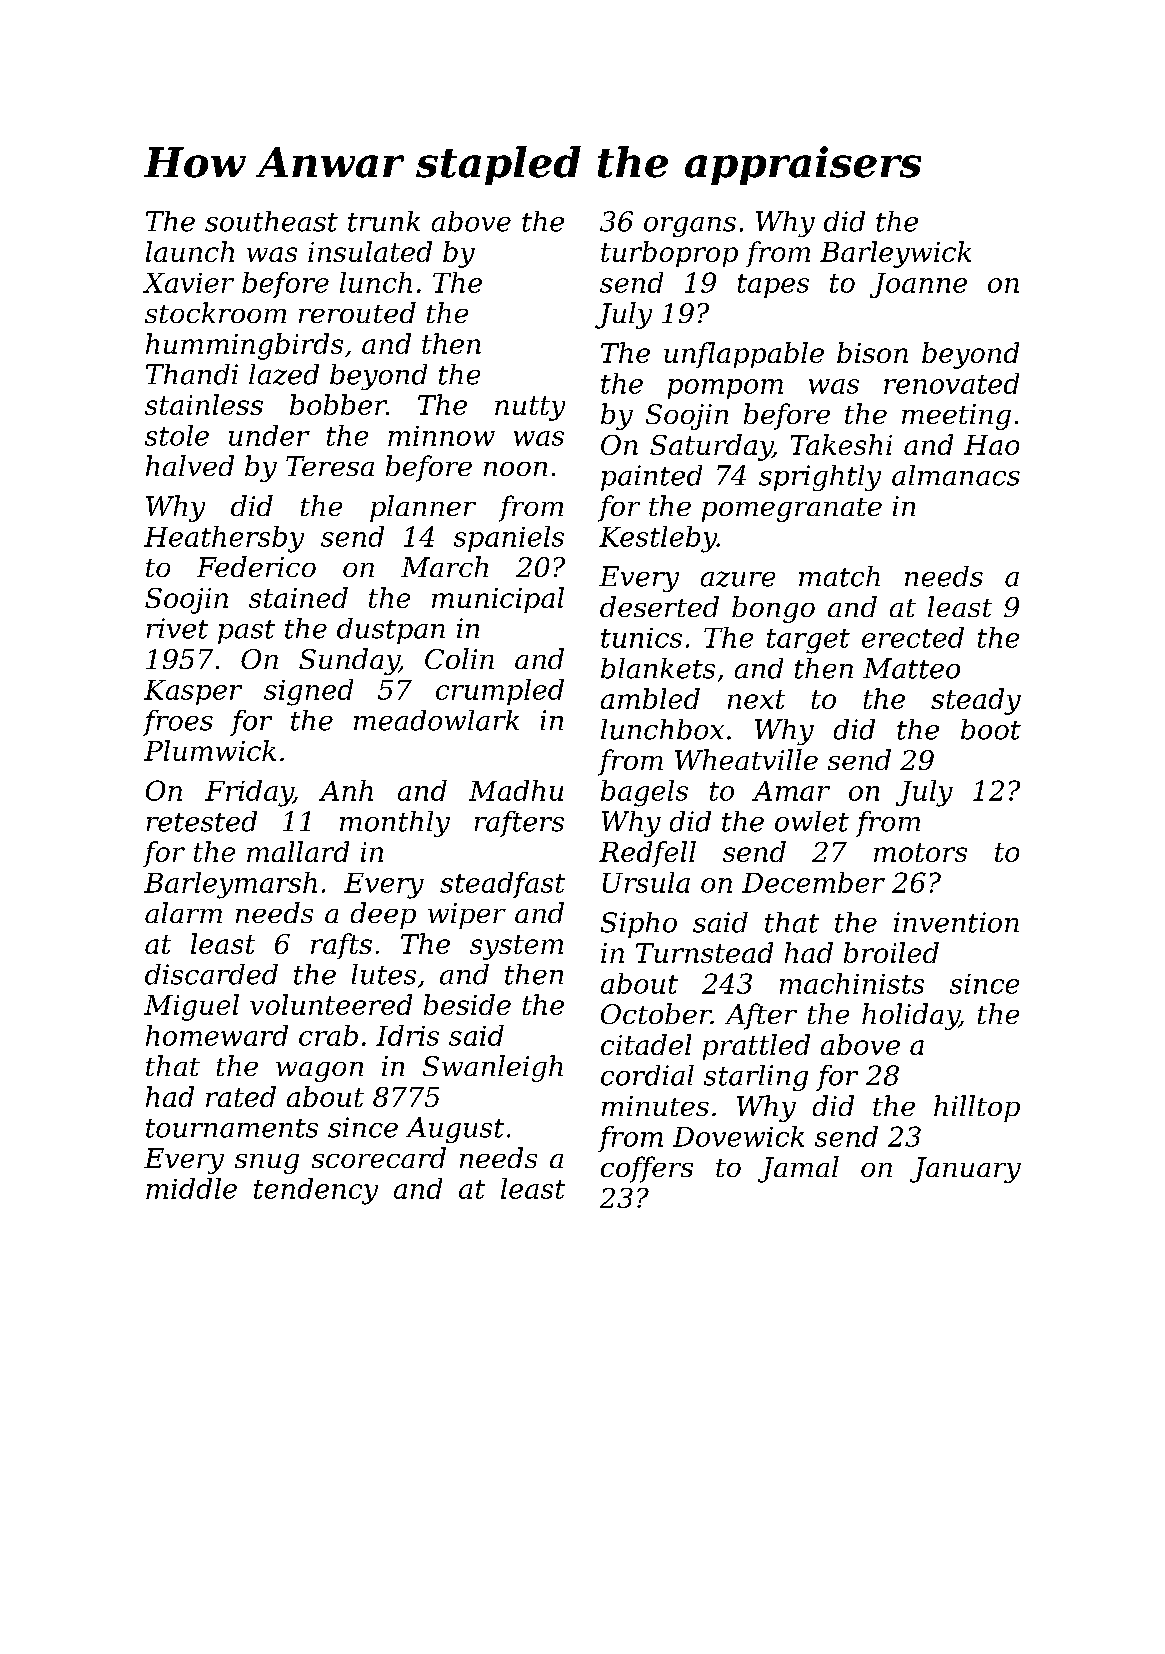 The width and height of the screenshot is (1165, 1654). Describe the element at coordinates (895, 254) in the screenshot. I see `Barleywick` at that location.
